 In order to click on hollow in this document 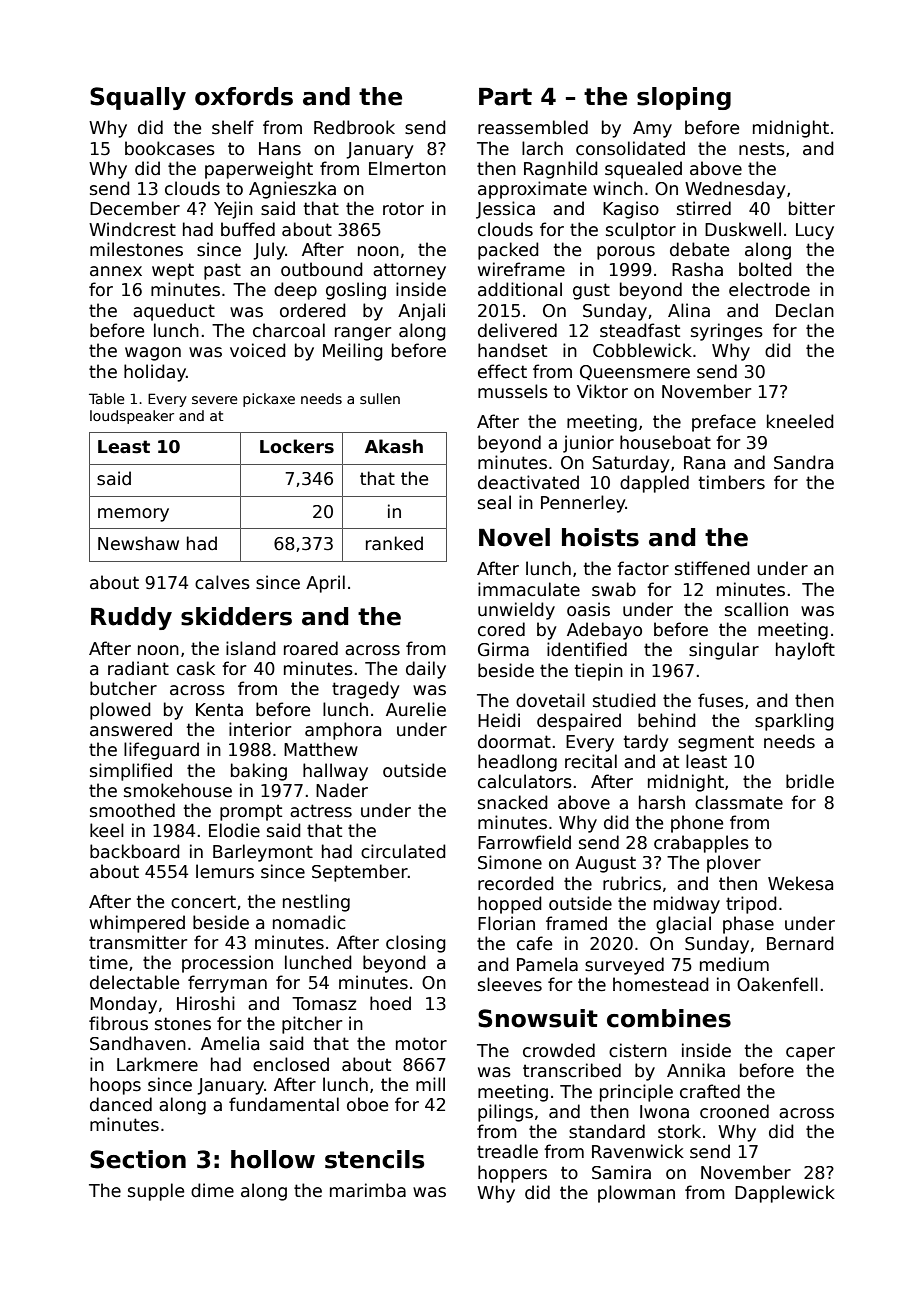, I will do `click(273, 1159)`.
